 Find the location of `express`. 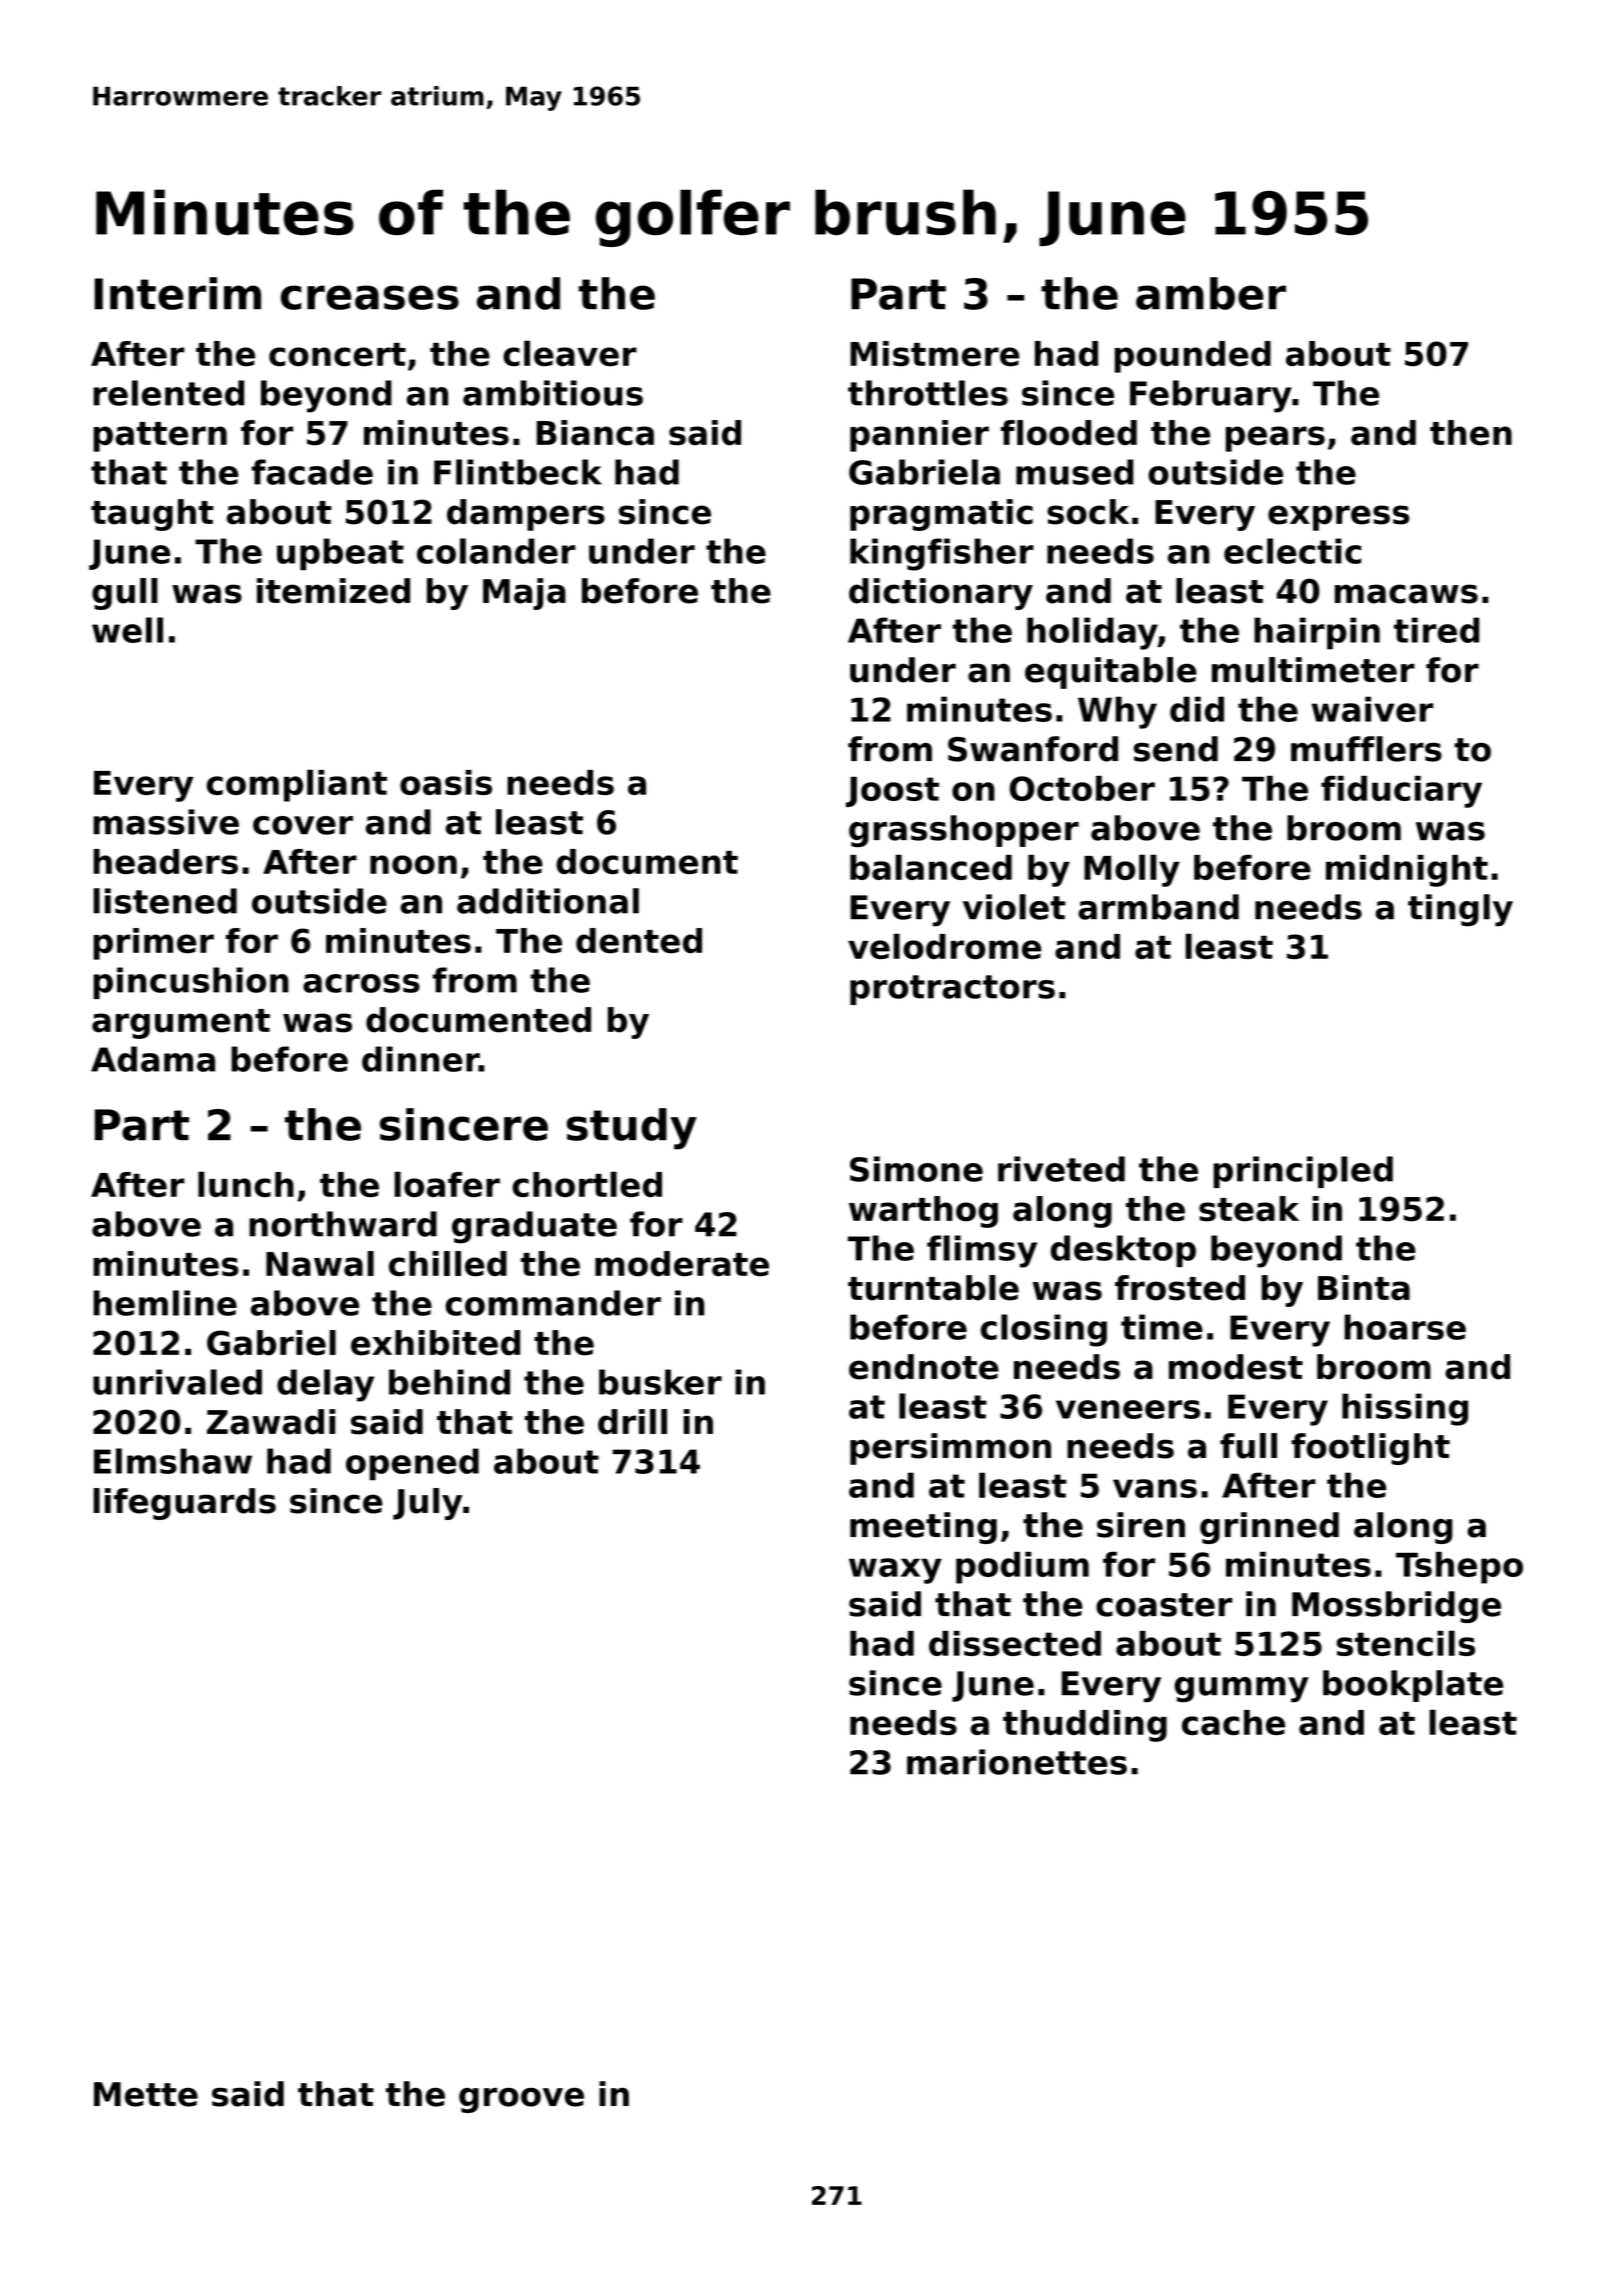

express is located at coordinates (1338, 518).
